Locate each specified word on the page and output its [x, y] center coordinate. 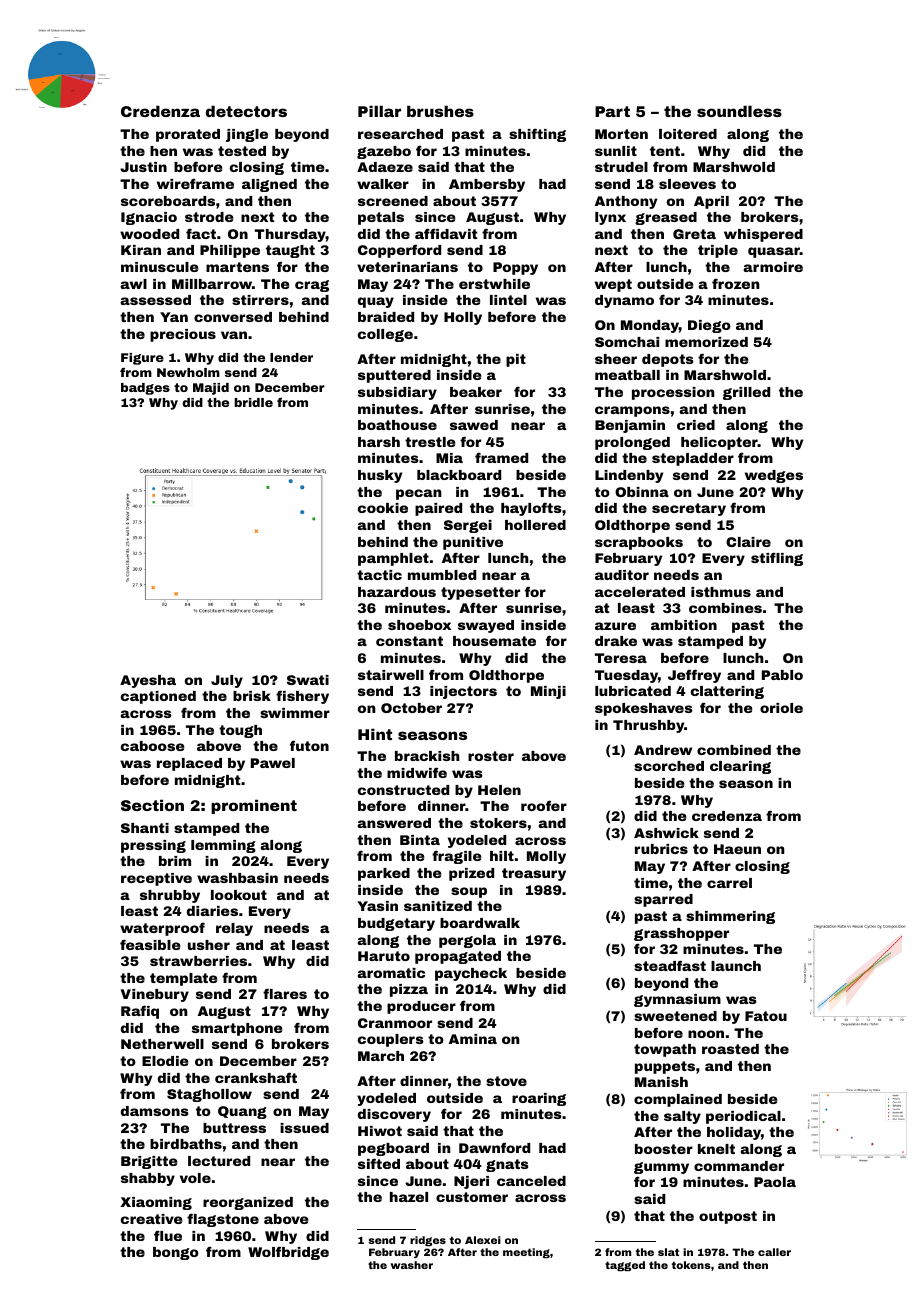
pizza [409, 990]
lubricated [633, 691]
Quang [242, 1112]
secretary [689, 509]
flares [285, 993]
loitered [688, 134]
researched [400, 134]
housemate [494, 641]
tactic [379, 575]
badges [145, 389]
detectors [246, 111]
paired [438, 509]
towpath [665, 1050]
